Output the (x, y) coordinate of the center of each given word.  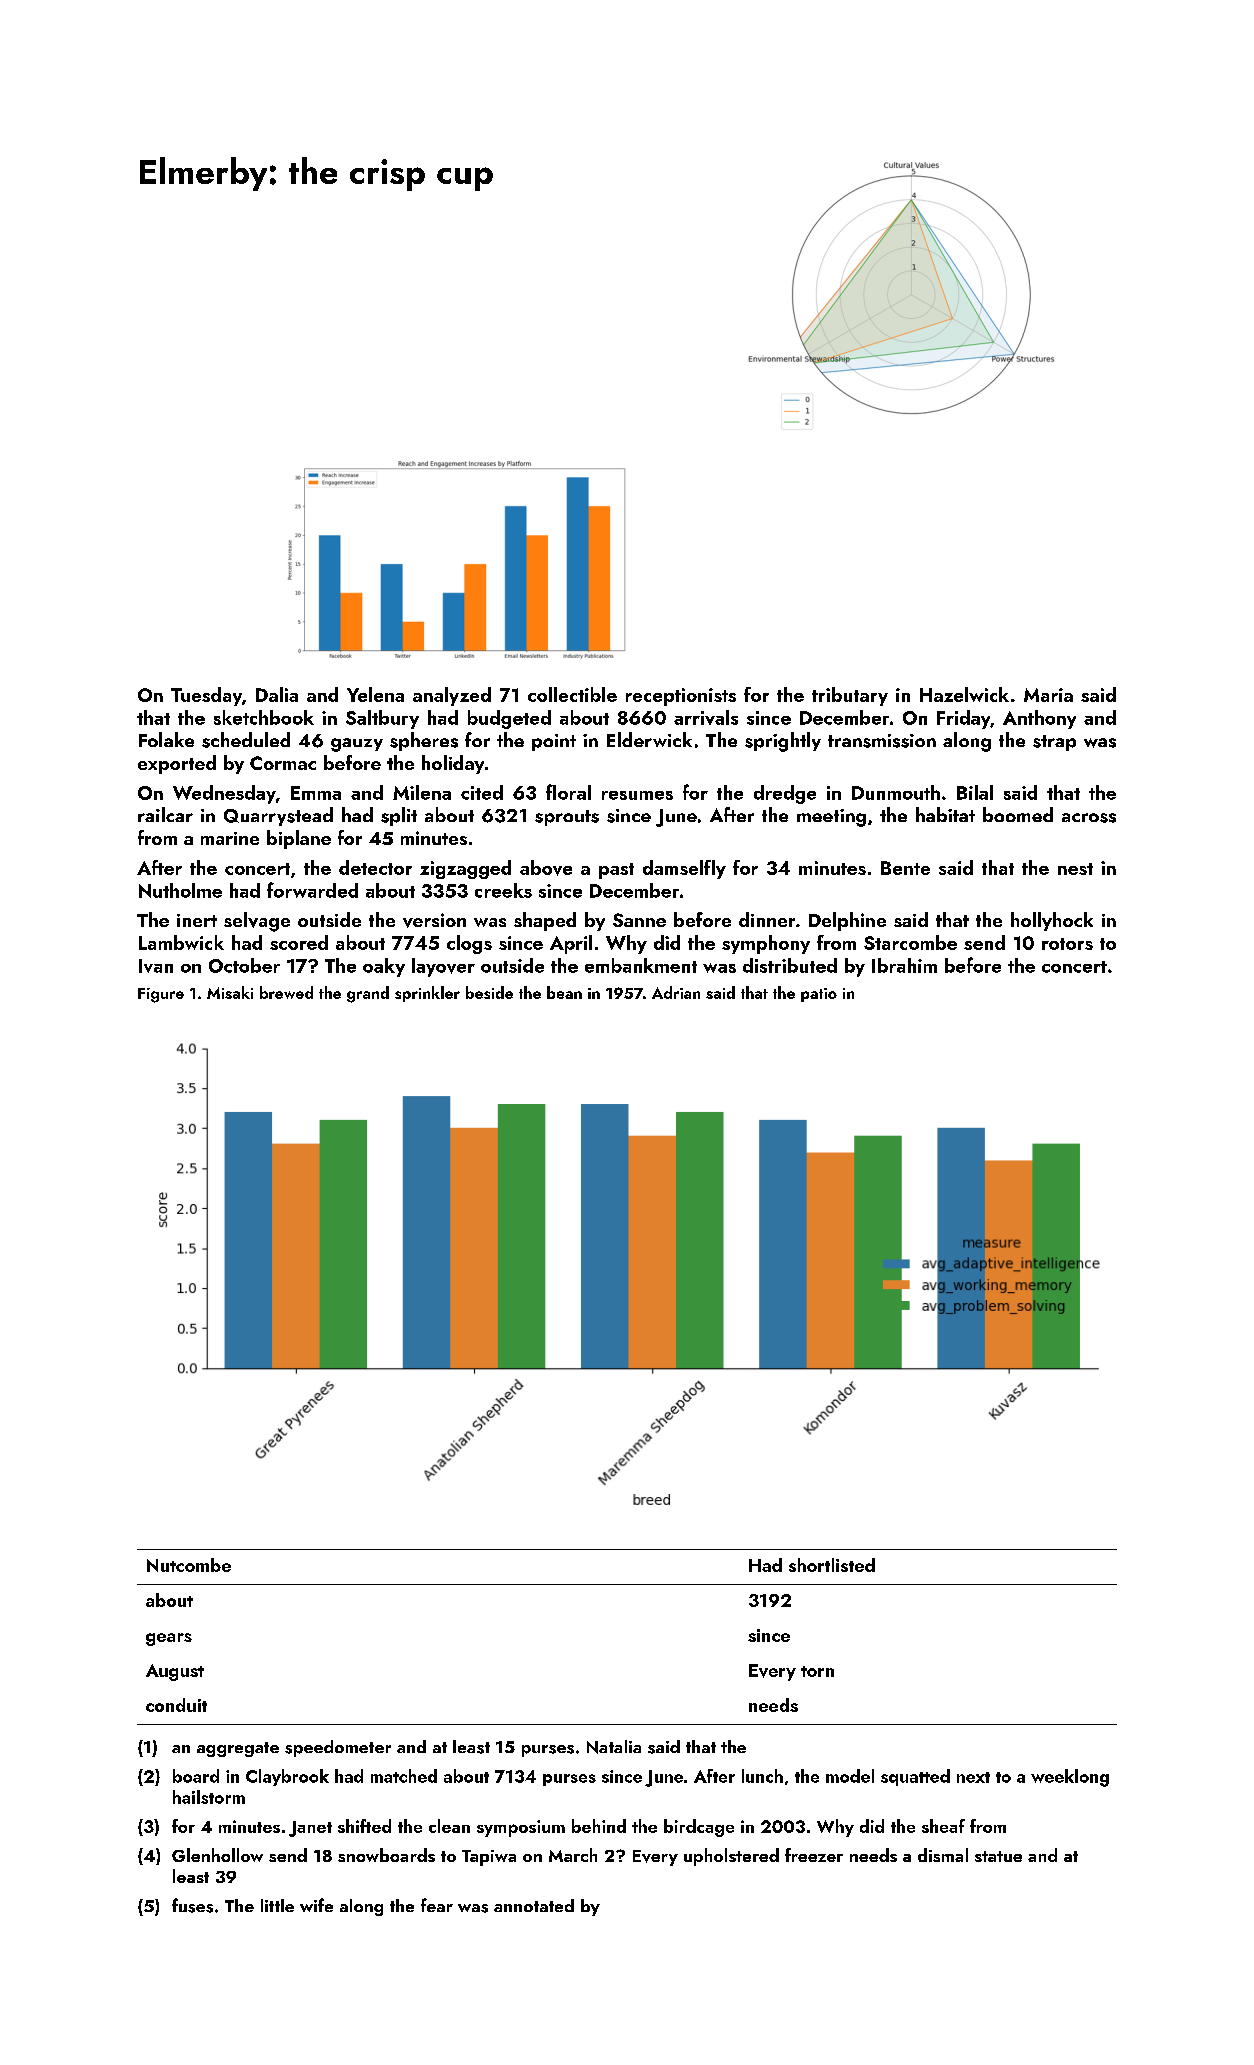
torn (817, 1671)
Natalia (614, 1747)
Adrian (676, 992)
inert (197, 920)
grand (368, 994)
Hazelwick (964, 694)
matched (404, 1776)
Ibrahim (904, 965)
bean (564, 992)
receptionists (681, 697)
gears (169, 1639)
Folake (166, 739)
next (973, 1777)
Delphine (847, 921)
